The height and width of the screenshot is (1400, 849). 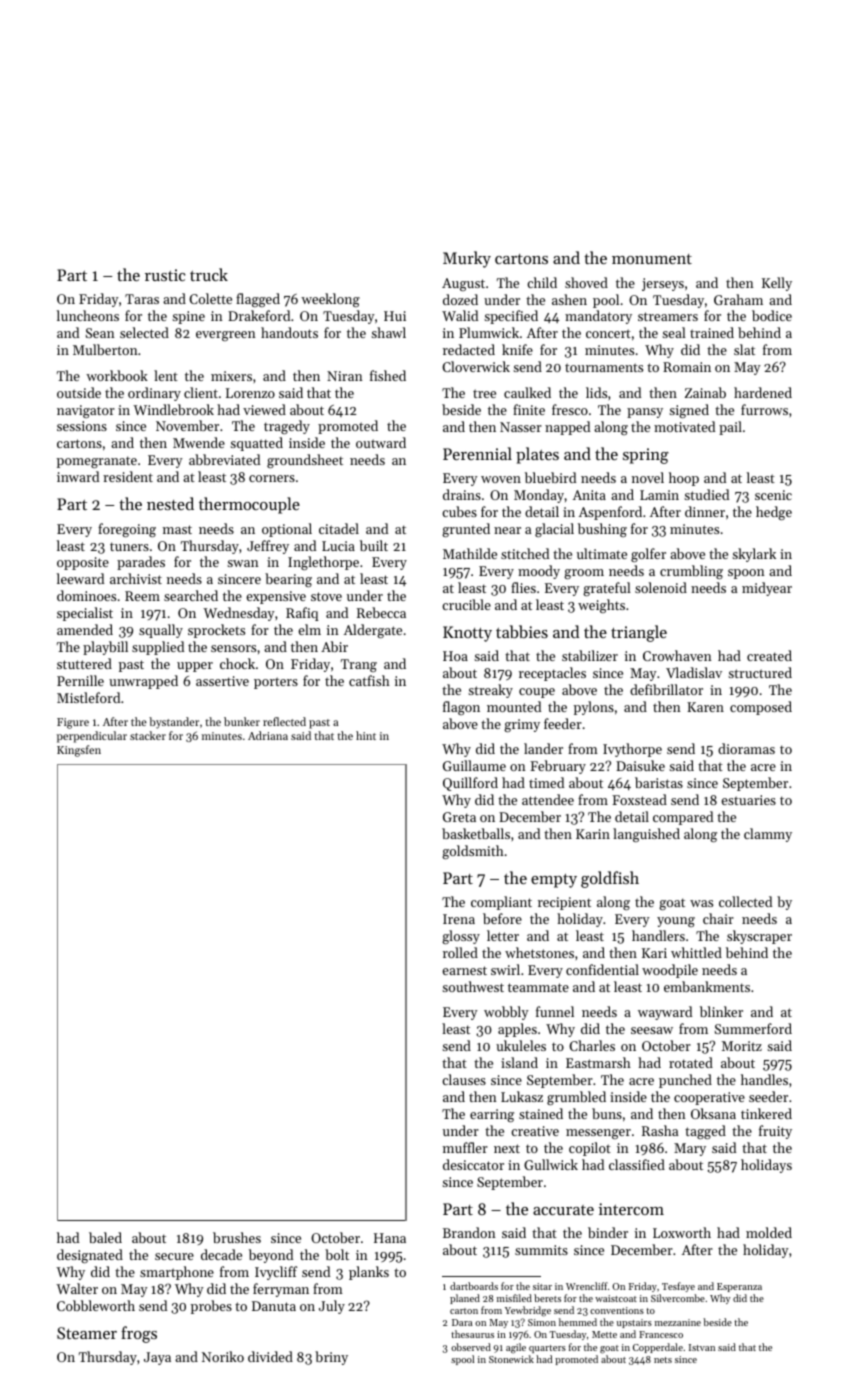 What do you see at coordinates (658, 935) in the screenshot?
I see `handlers` at bounding box center [658, 935].
